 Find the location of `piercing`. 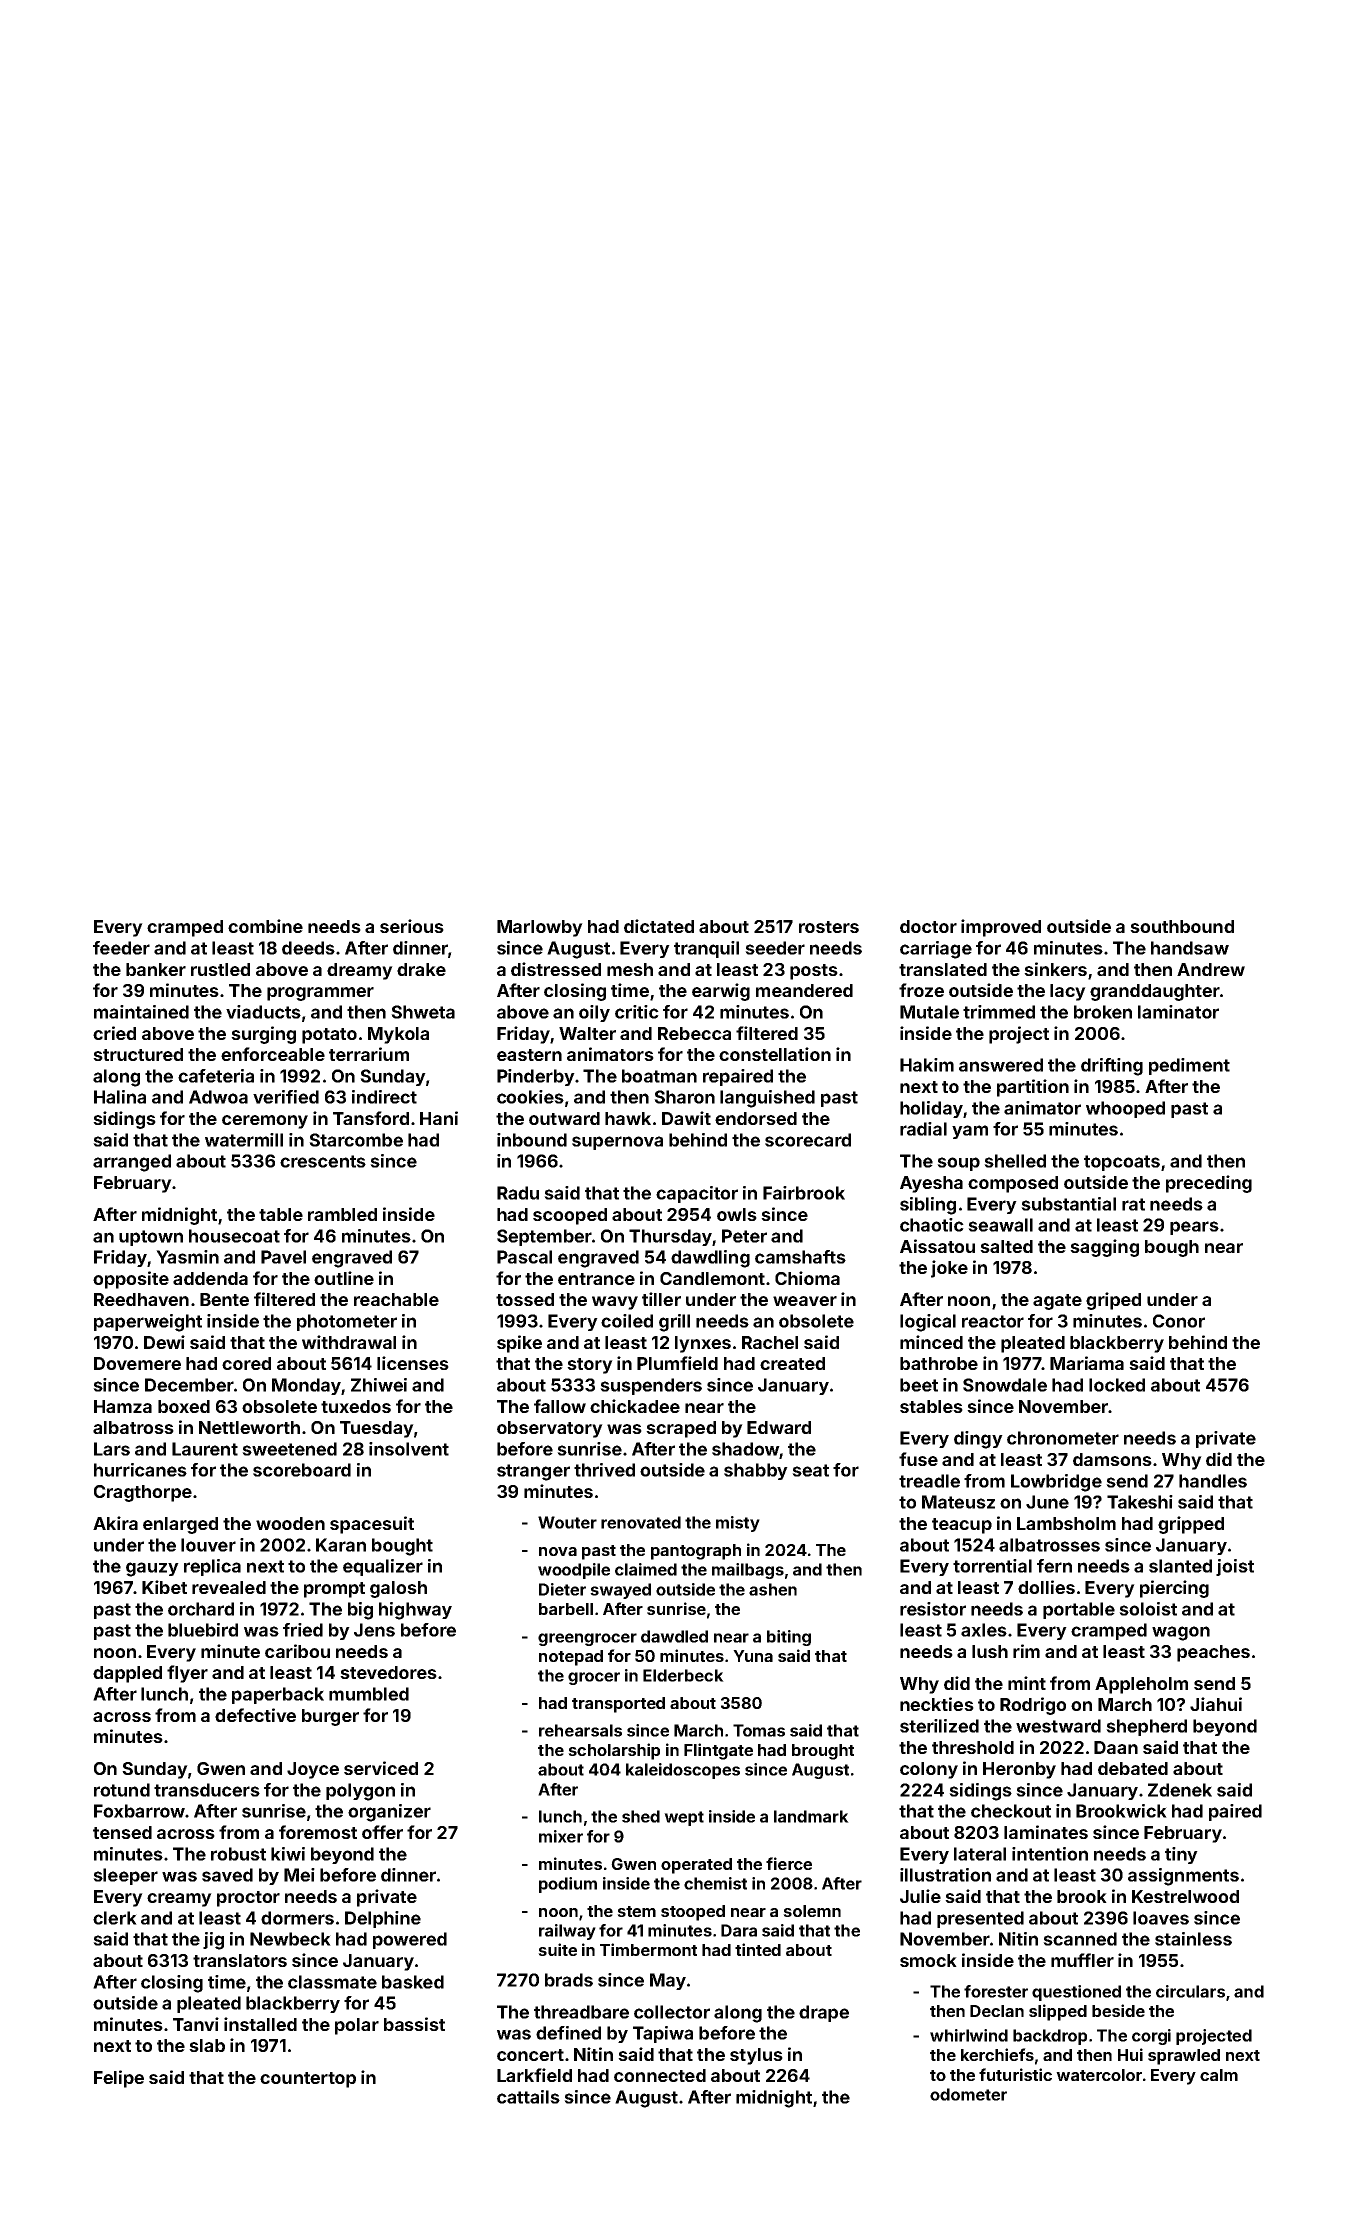

piercing is located at coordinates (1174, 1589).
